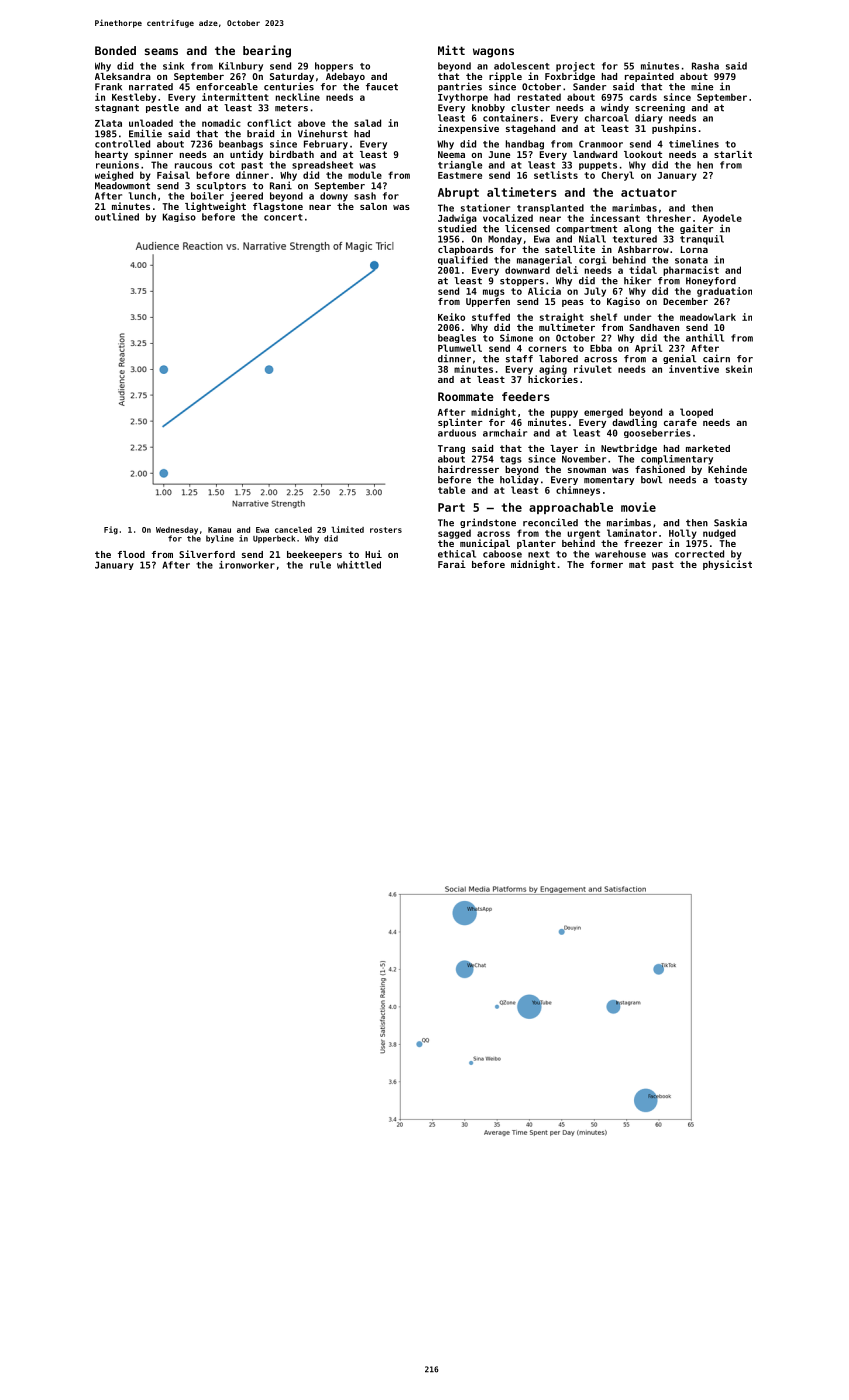 The image size is (849, 1400). I want to click on beanbags, so click(241, 145).
